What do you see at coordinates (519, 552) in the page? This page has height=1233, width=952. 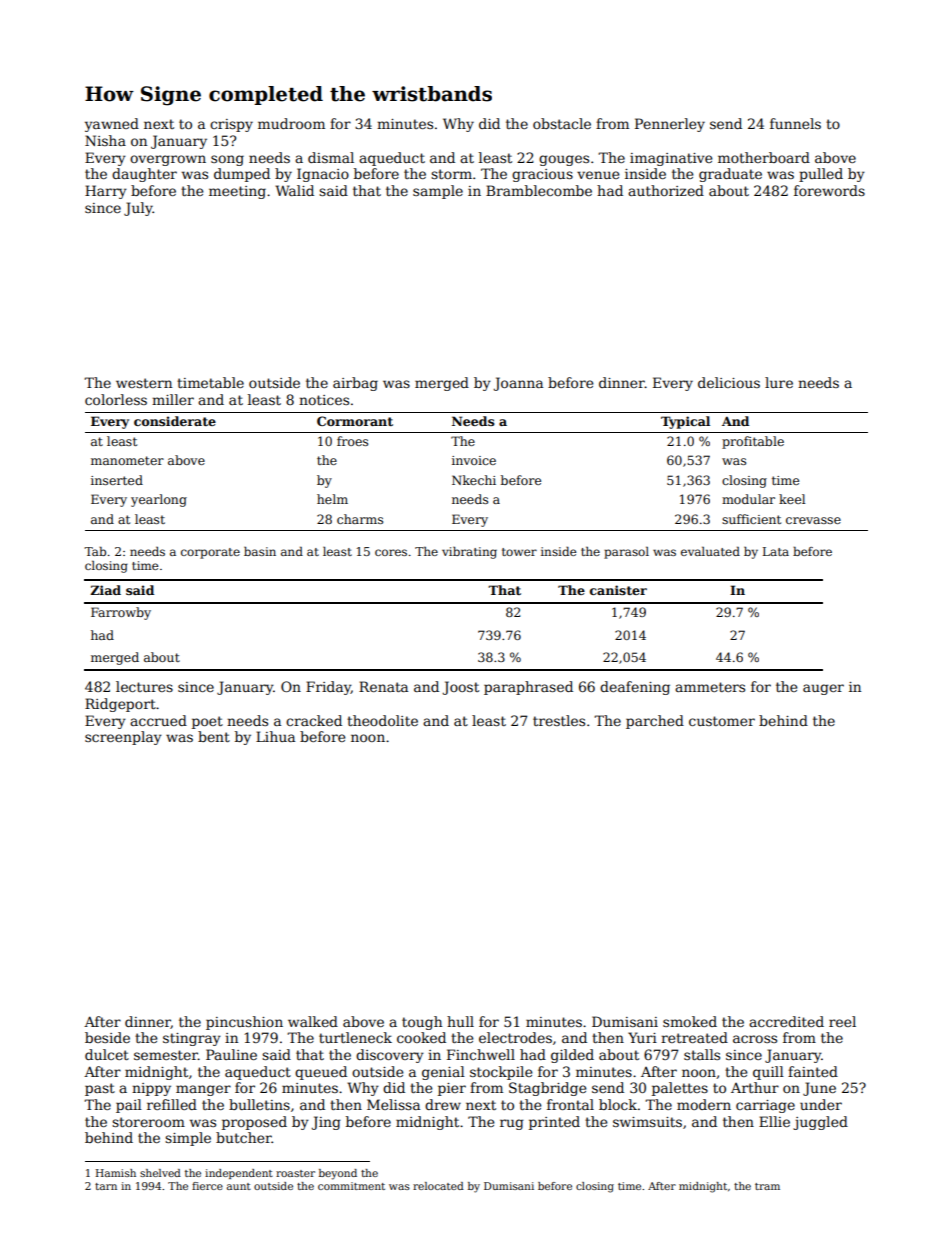 I see `tower` at bounding box center [519, 552].
